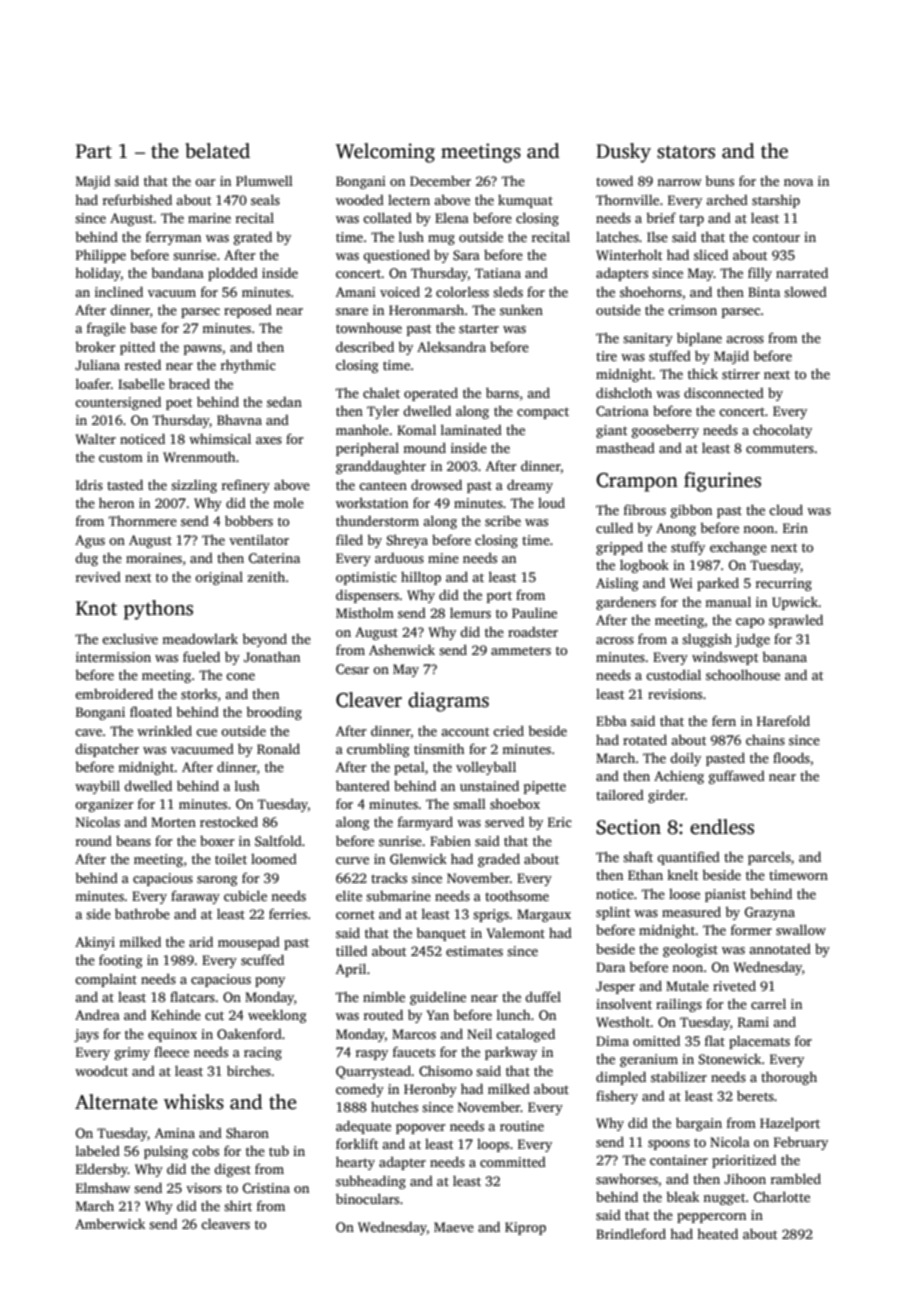 This document has width=908, height=1316. I want to click on plodded, so click(233, 274).
